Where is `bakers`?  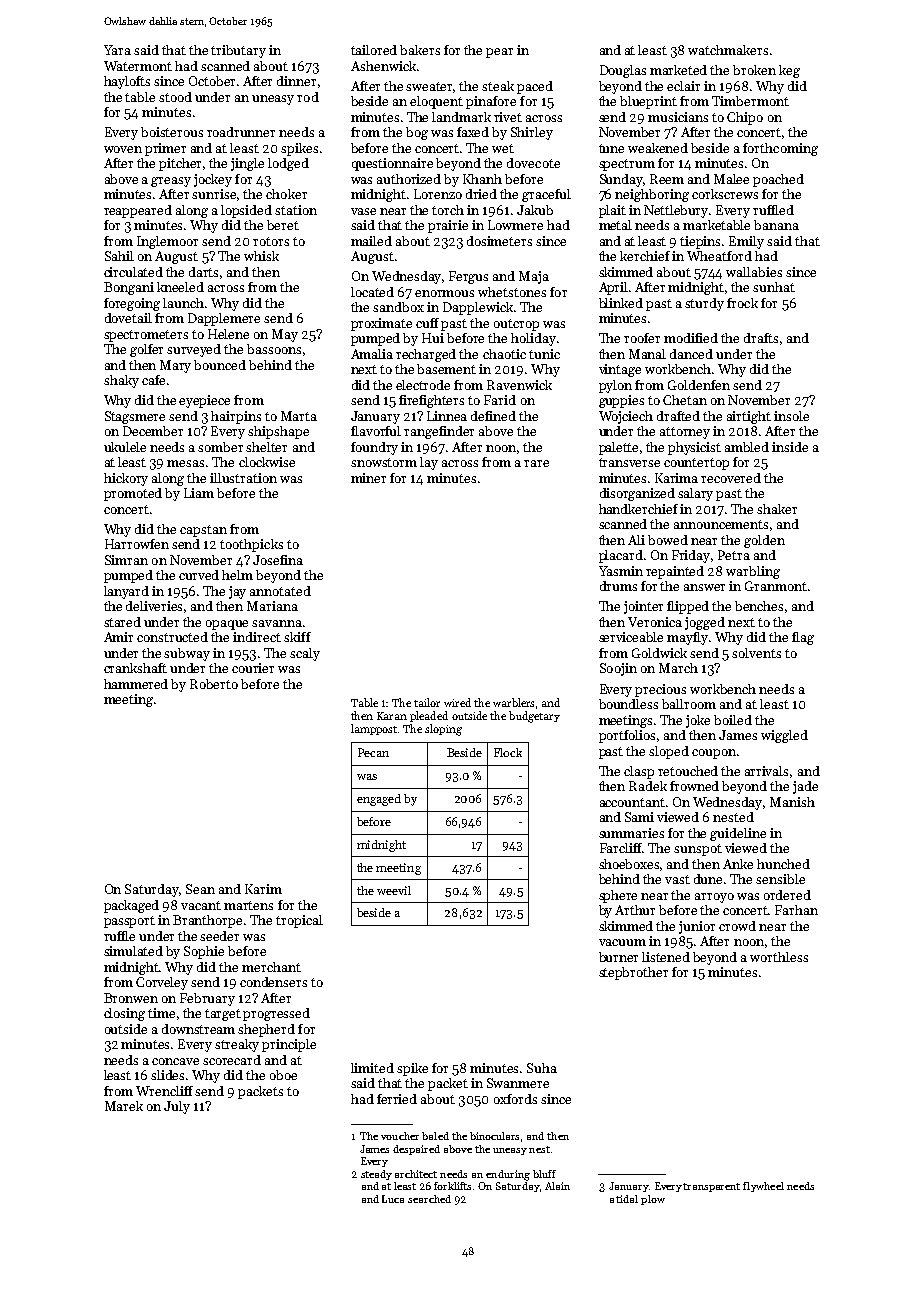
bakers is located at coordinates (420, 50).
